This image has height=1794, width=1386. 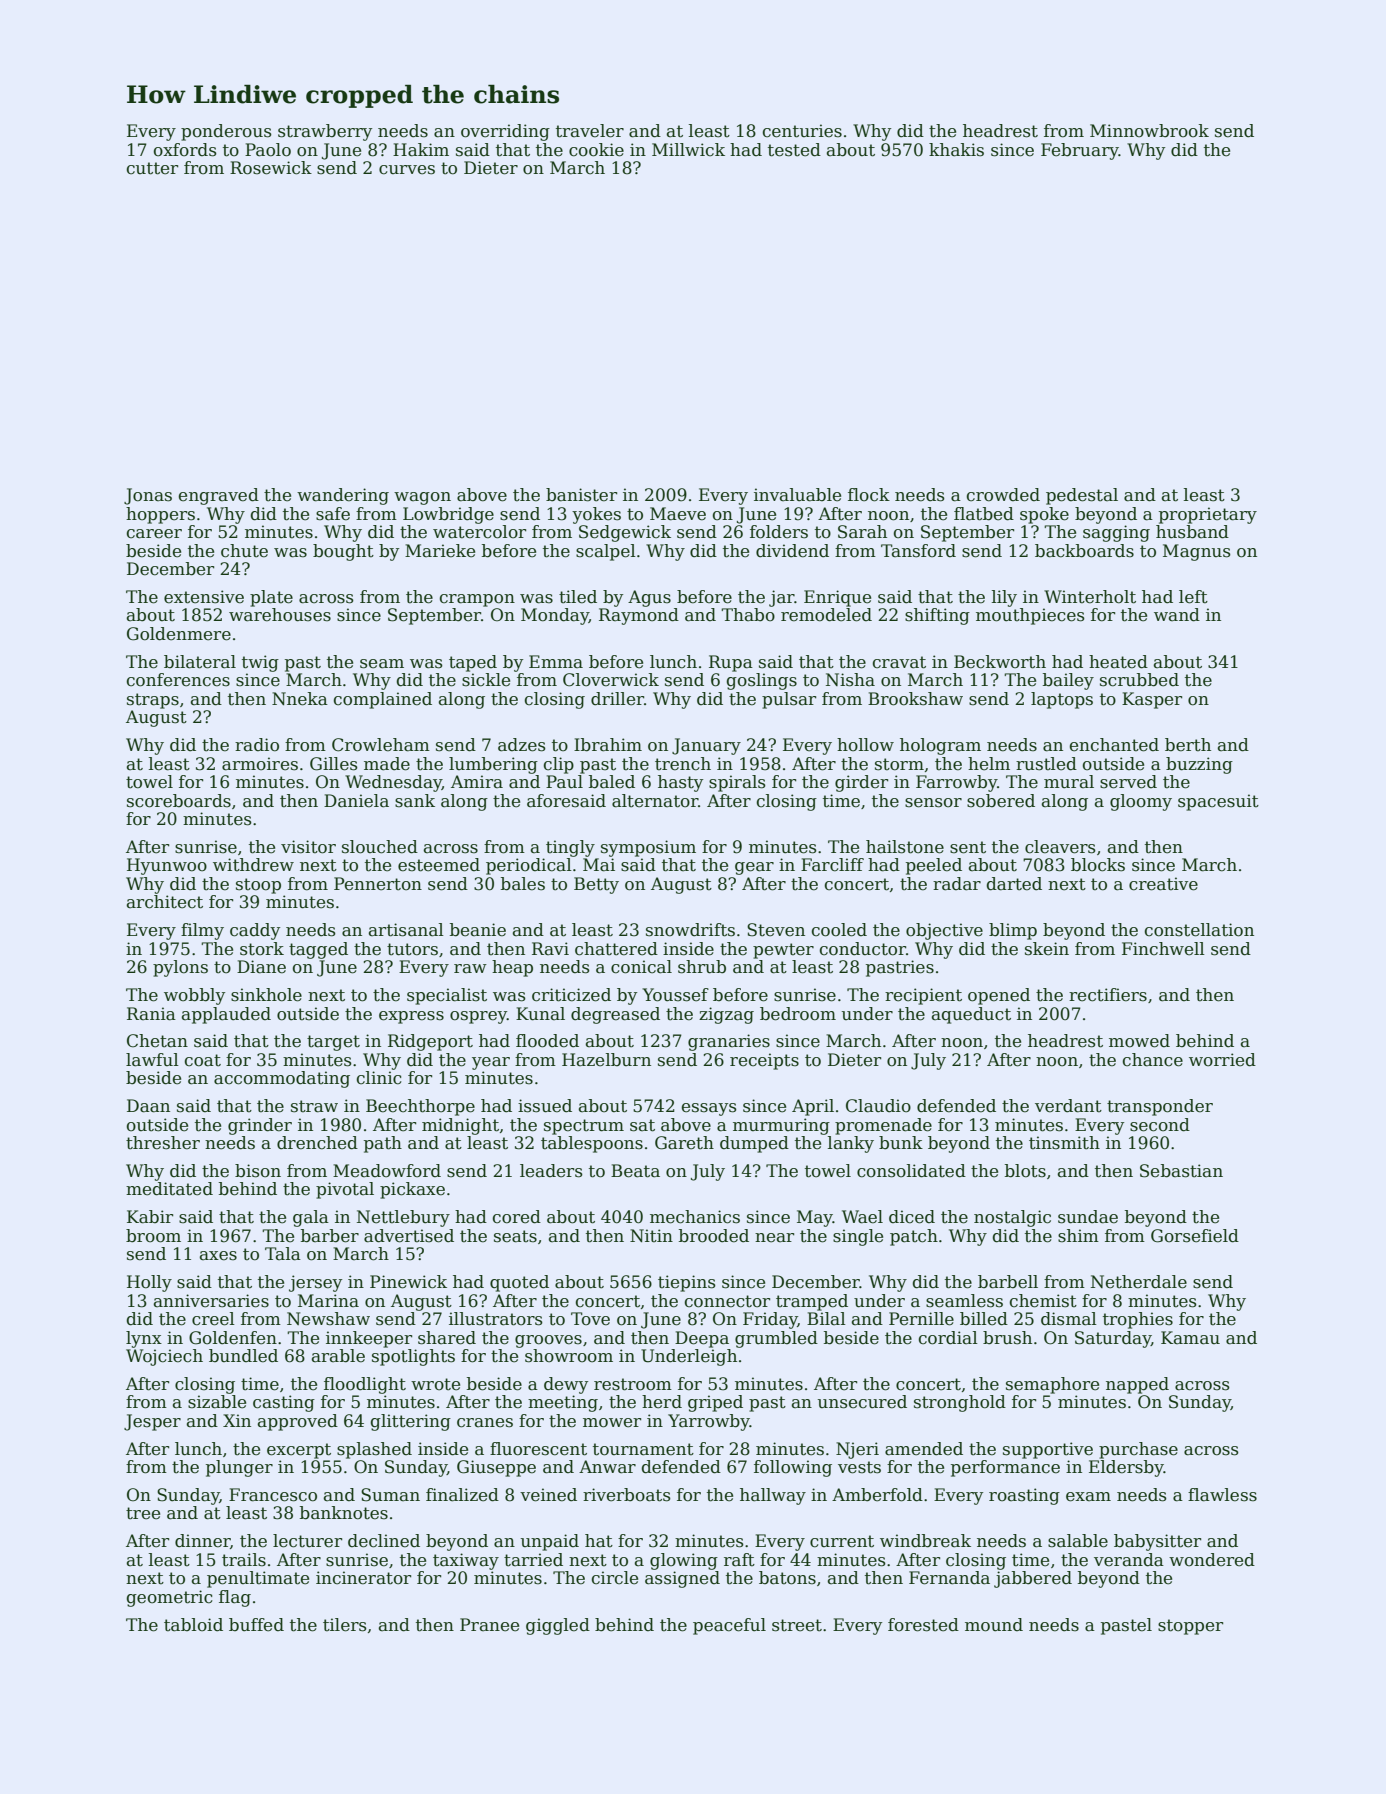 I want to click on Nitin, so click(x=651, y=1236).
